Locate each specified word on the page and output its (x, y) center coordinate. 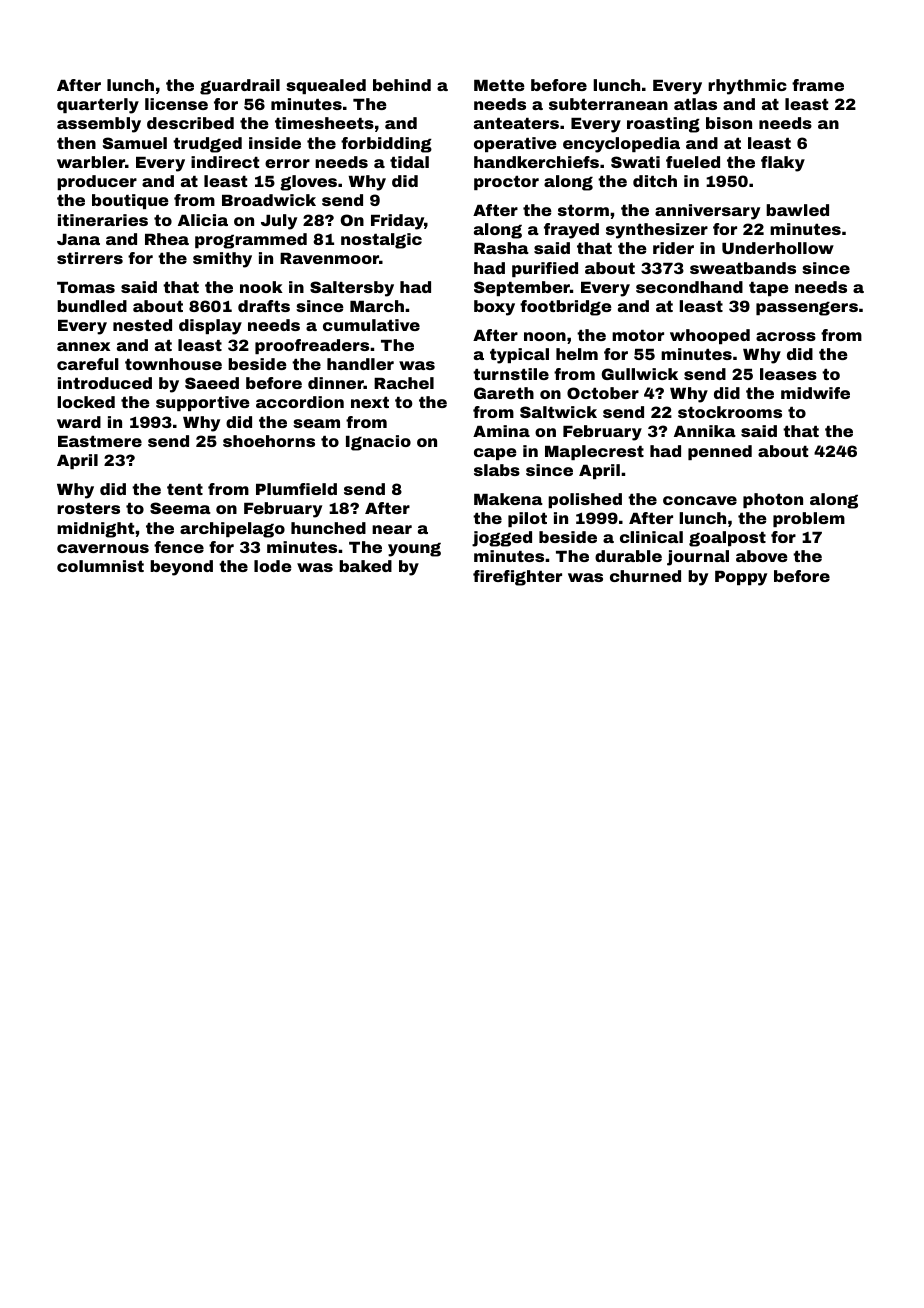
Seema (180, 508)
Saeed (212, 383)
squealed (326, 86)
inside (275, 143)
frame (818, 85)
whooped (710, 336)
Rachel (404, 383)
